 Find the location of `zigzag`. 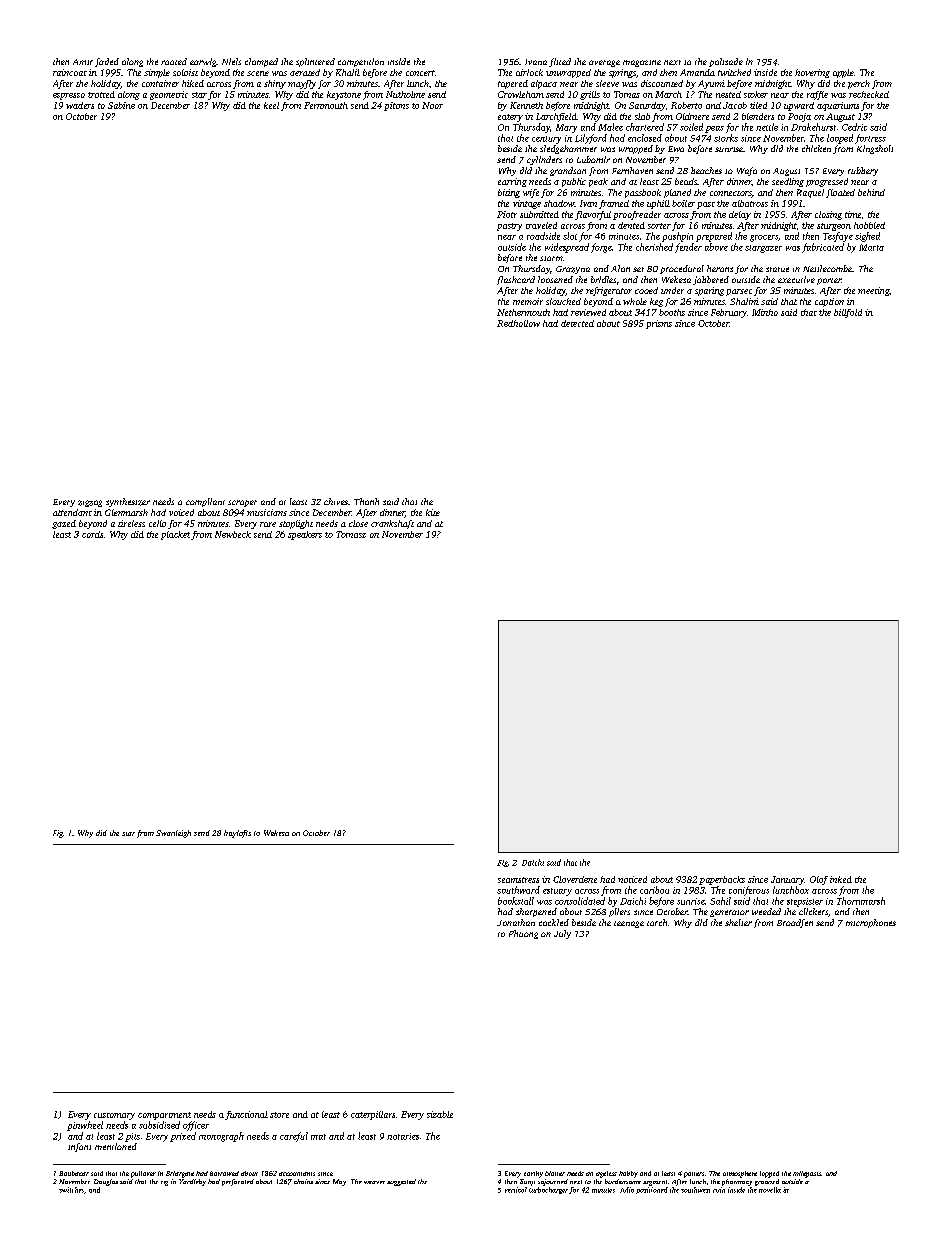

zigzag is located at coordinates (90, 503).
